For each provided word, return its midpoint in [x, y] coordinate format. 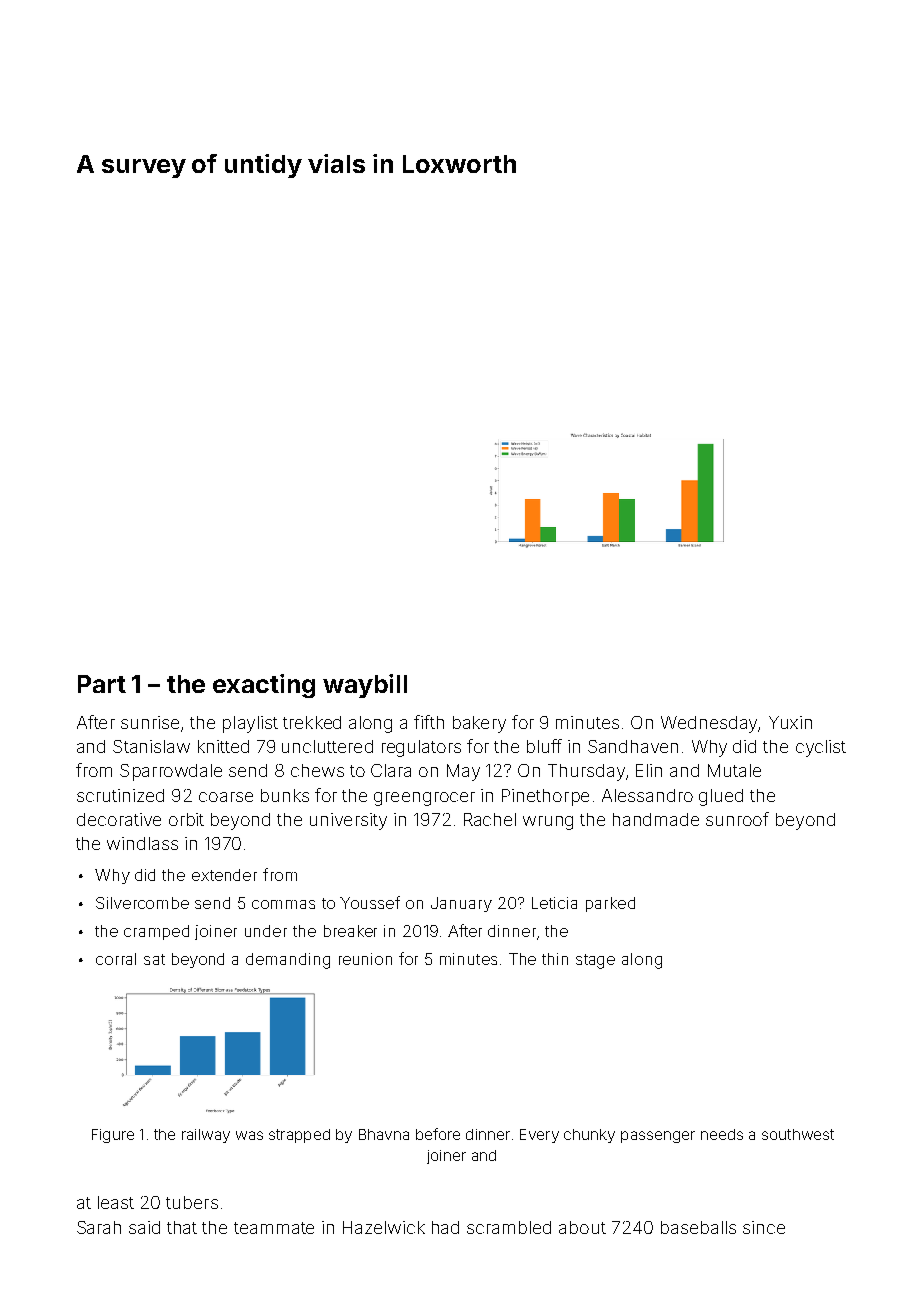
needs [722, 1134]
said [144, 1227]
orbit [186, 819]
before [438, 1134]
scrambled [509, 1227]
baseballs [698, 1227]
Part [102, 684]
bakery [479, 724]
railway [206, 1136]
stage [595, 961]
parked [610, 904]
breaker [350, 931]
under [266, 931]
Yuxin [790, 722]
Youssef [370, 902]
